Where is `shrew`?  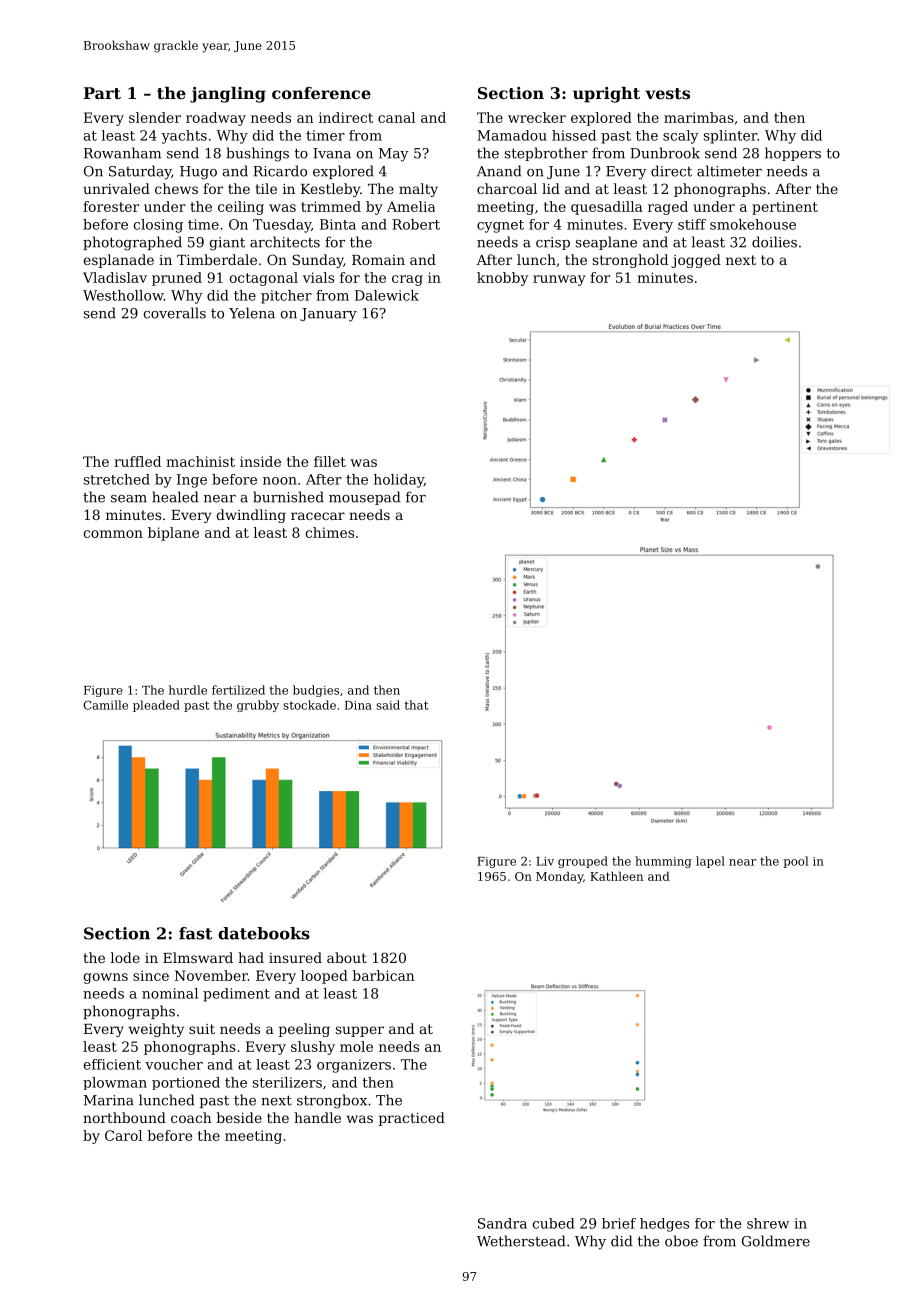
shrew is located at coordinates (768, 1223).
